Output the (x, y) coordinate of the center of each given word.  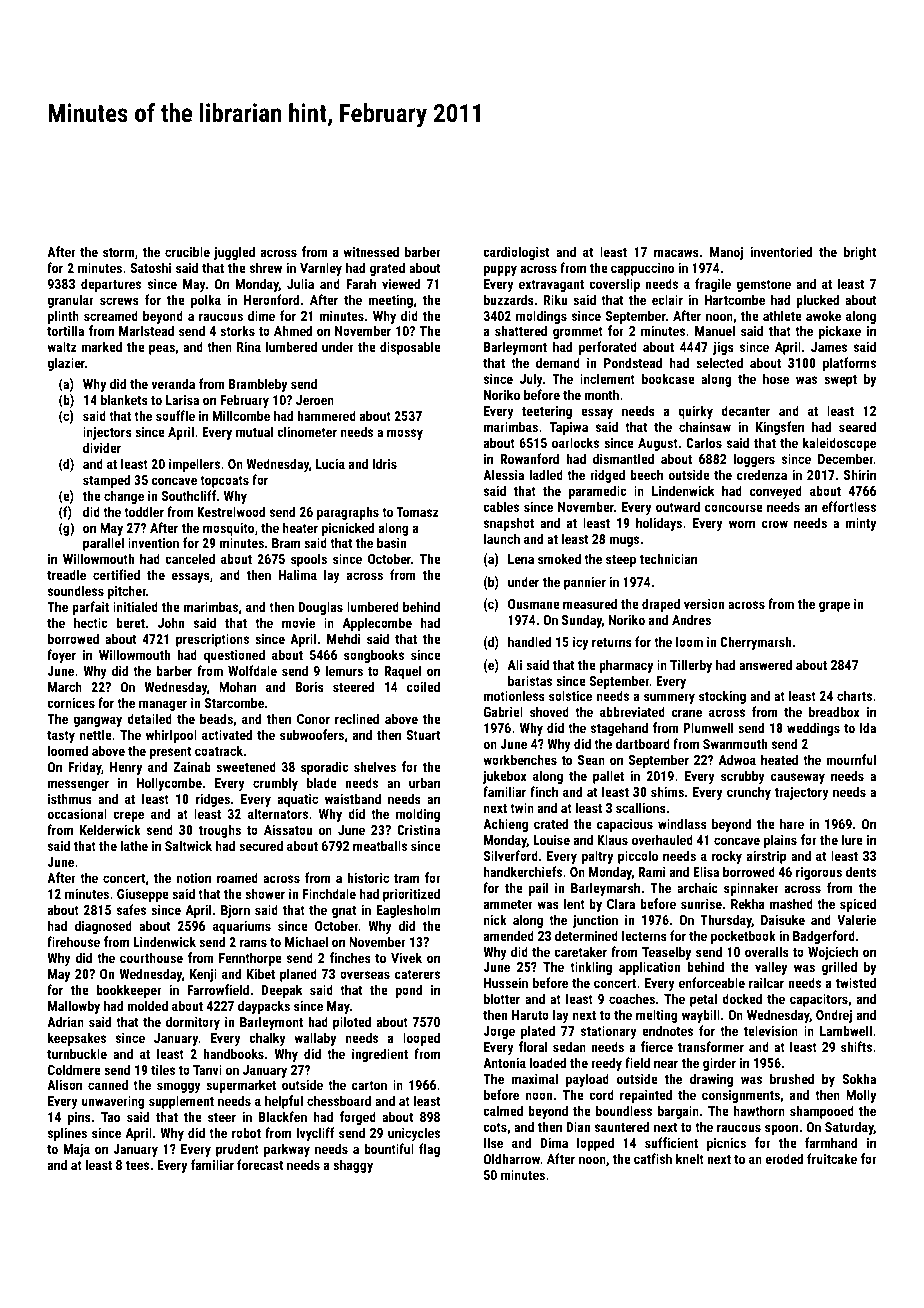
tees (137, 1165)
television (771, 1030)
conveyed (776, 492)
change (124, 497)
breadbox (834, 711)
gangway (97, 721)
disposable (410, 348)
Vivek (406, 957)
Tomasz (417, 512)
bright (860, 253)
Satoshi (150, 267)
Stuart (423, 735)
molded (147, 1005)
